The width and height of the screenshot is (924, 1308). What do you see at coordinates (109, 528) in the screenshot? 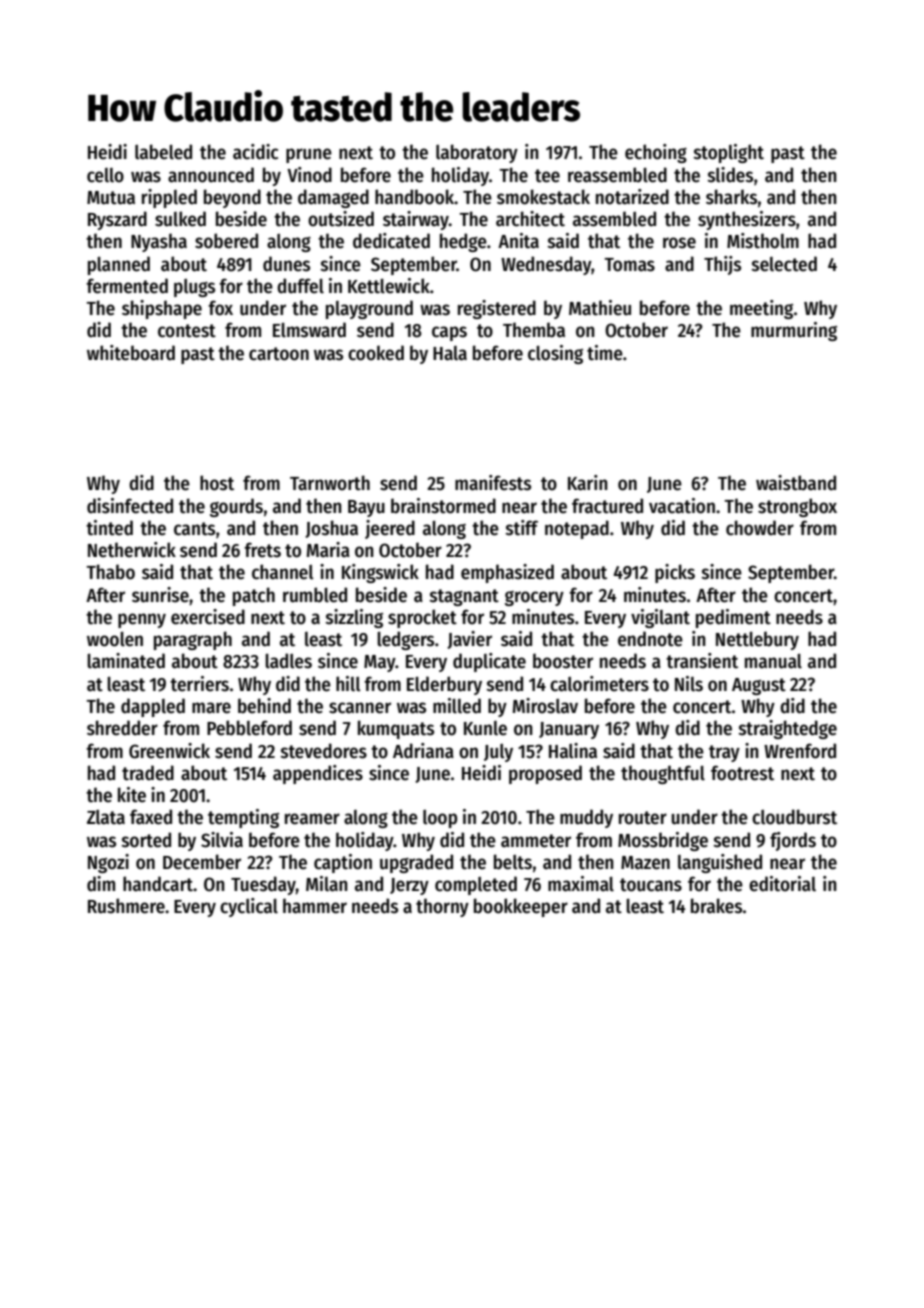
I see `tinted` at bounding box center [109, 528].
